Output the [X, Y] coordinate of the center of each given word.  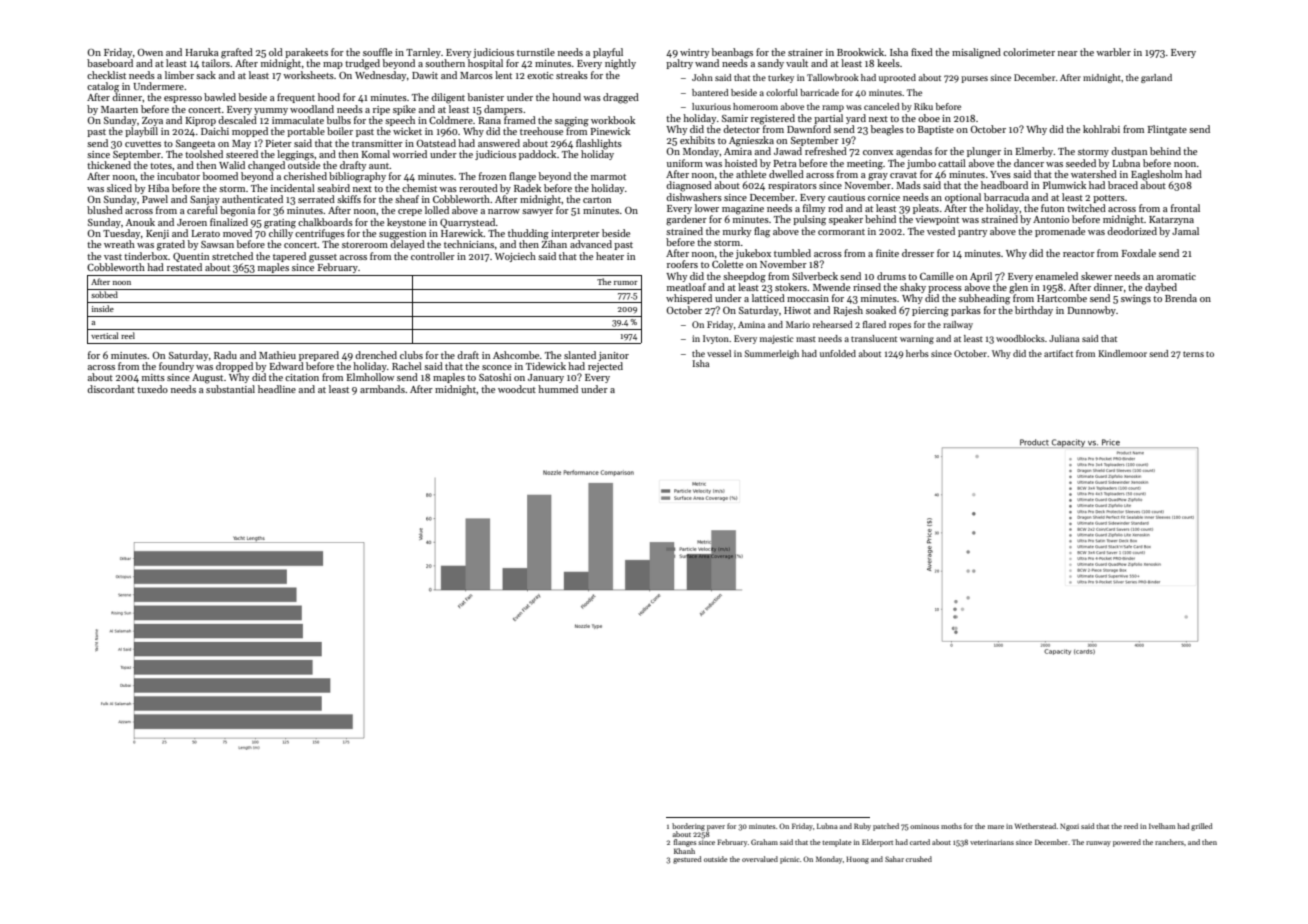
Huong [857, 860]
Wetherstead [1036, 826]
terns [1193, 354]
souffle [377, 52]
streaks [572, 75]
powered [1127, 843]
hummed [558, 389]
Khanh [684, 851]
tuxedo [152, 389]
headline [277, 389]
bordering [688, 827]
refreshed [826, 151]
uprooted [897, 78]
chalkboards [325, 222]
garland [1156, 78]
